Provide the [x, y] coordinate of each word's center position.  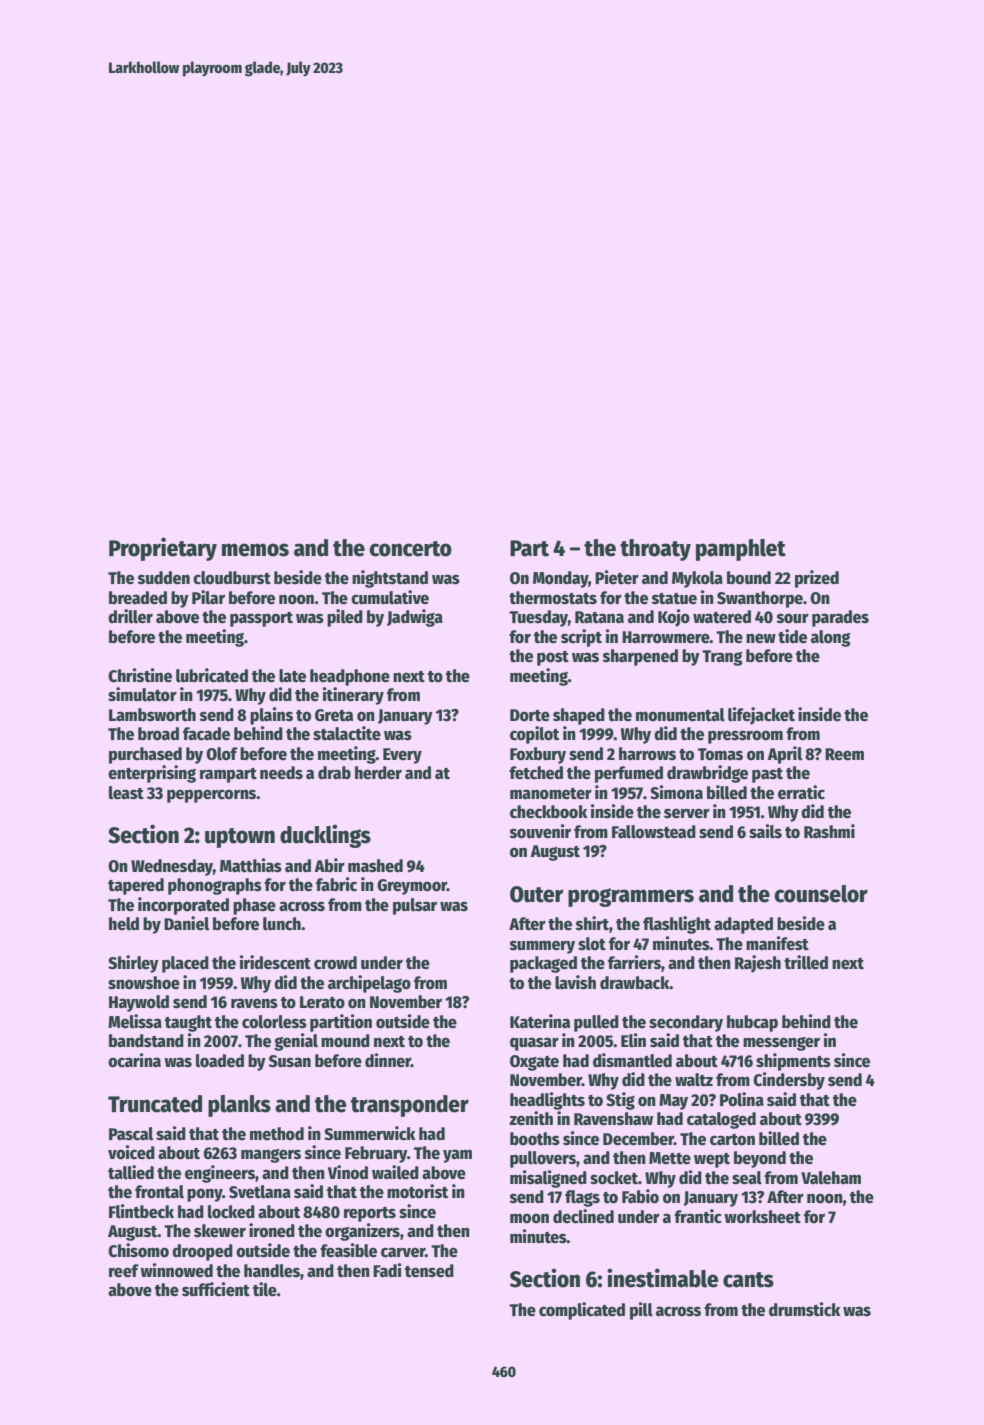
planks [239, 1106]
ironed [272, 1230]
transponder [410, 1106]
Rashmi [829, 831]
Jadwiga [415, 618]
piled [345, 618]
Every [402, 756]
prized [817, 579]
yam [457, 1156]
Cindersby [789, 1081]
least [126, 793]
